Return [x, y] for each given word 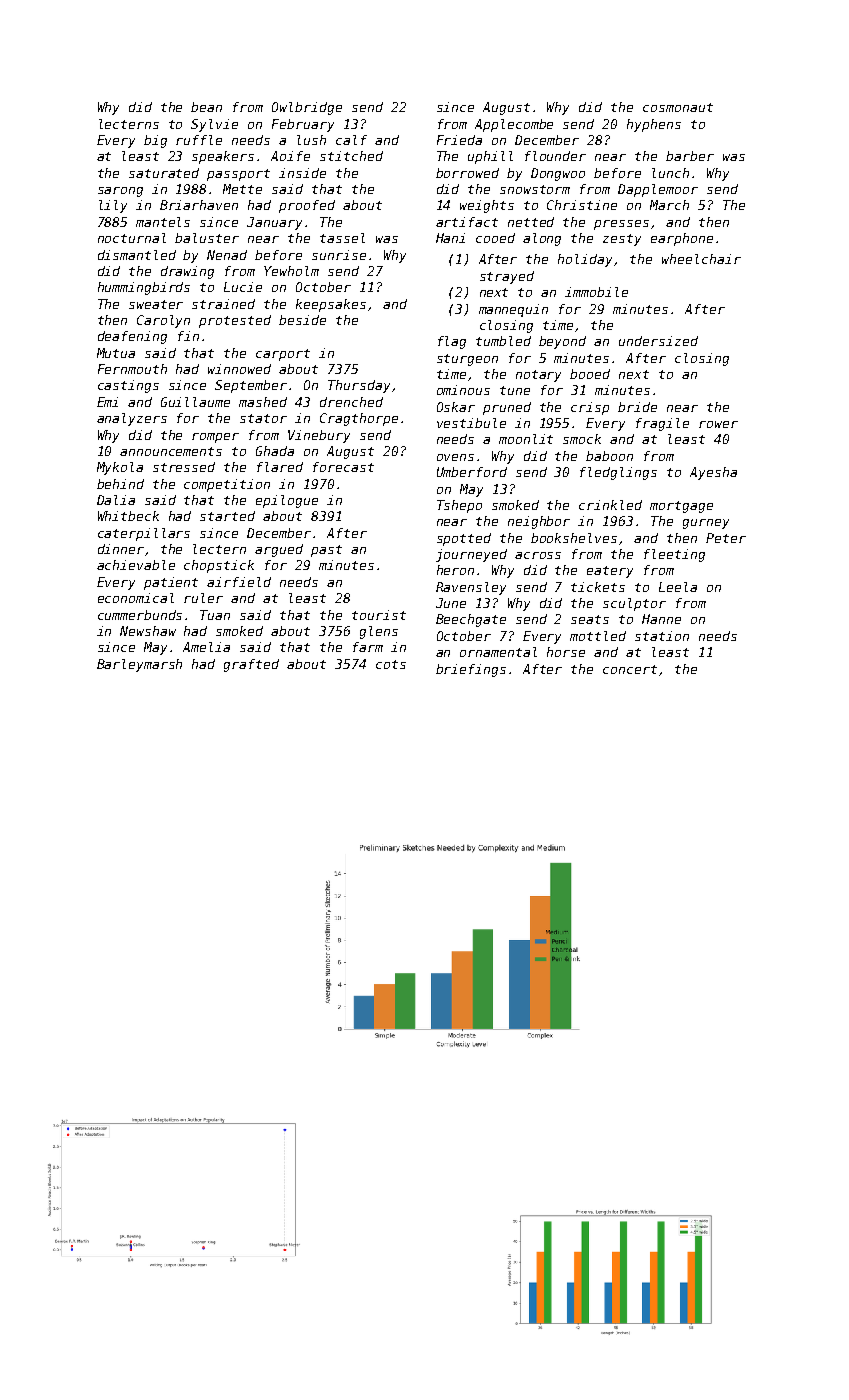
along [542, 239]
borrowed [467, 173]
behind [120, 484]
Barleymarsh [139, 665]
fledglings [618, 473]
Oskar [456, 407]
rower [718, 424]
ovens [455, 457]
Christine [582, 205]
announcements [171, 451]
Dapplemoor [658, 190]
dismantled [137, 255]
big [155, 141]
